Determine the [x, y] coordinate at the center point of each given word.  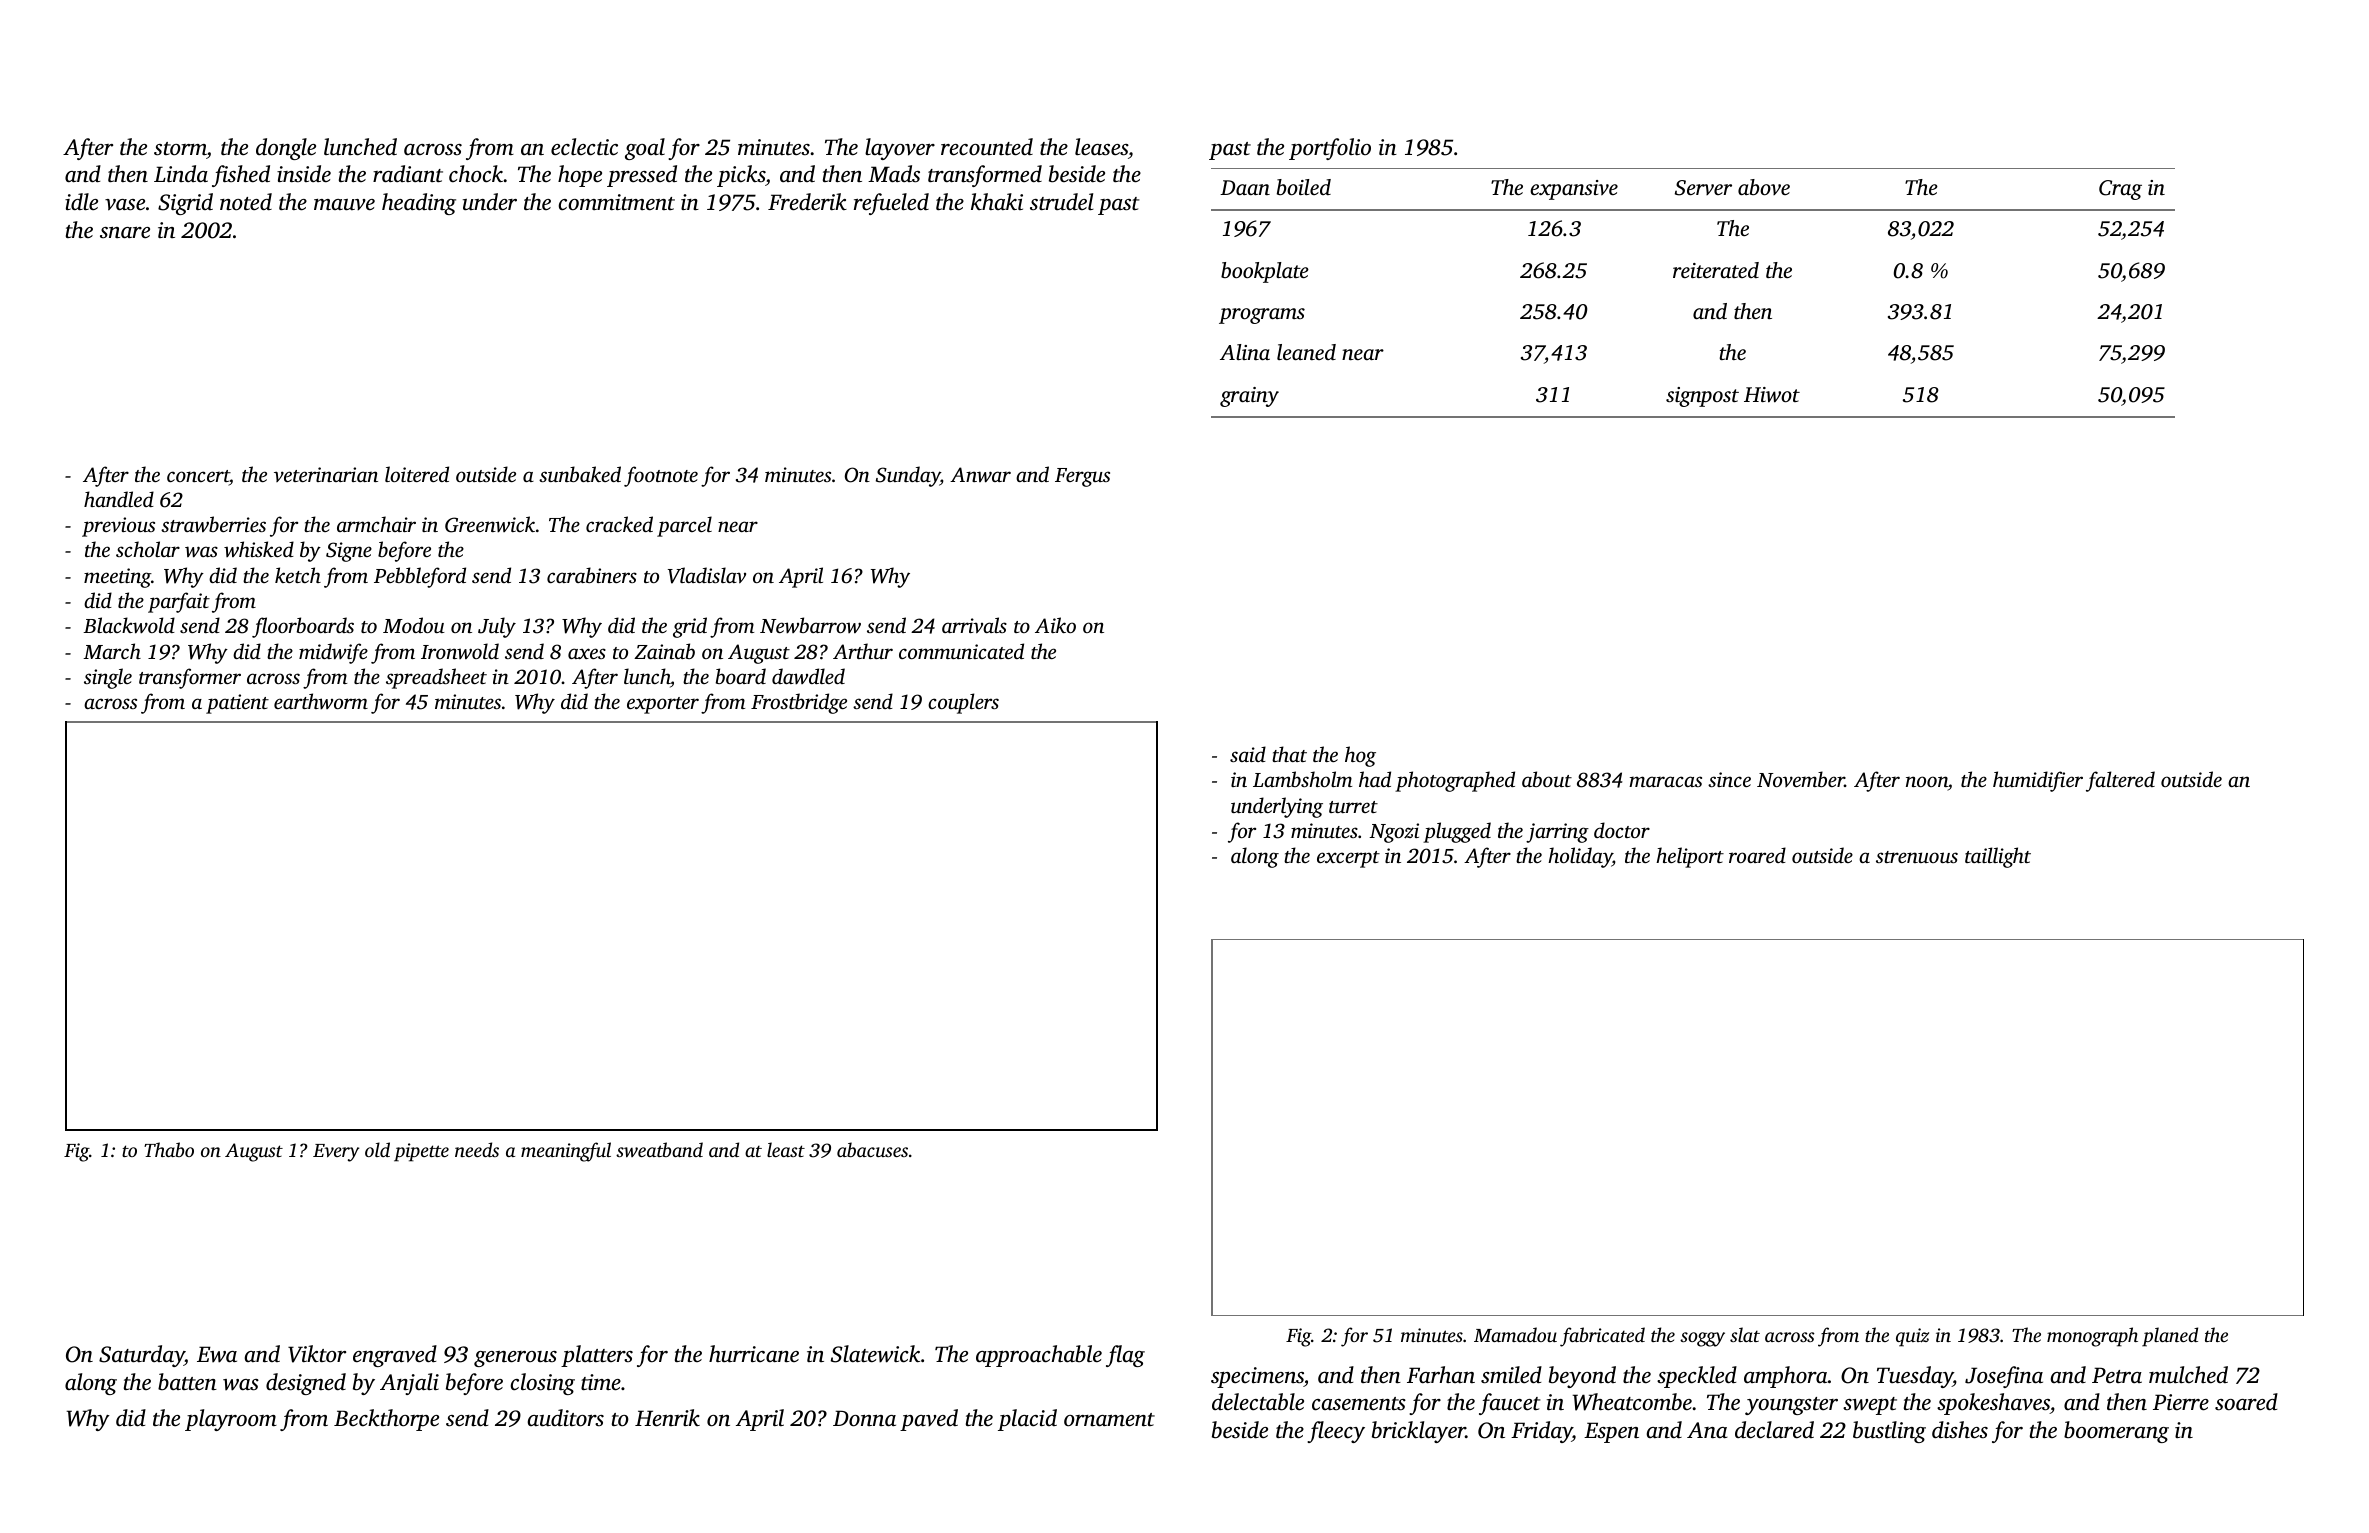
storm [180, 149]
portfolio [1330, 149]
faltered [2120, 781]
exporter [663, 705]
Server [1703, 188]
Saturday [142, 1356]
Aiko [1055, 625]
